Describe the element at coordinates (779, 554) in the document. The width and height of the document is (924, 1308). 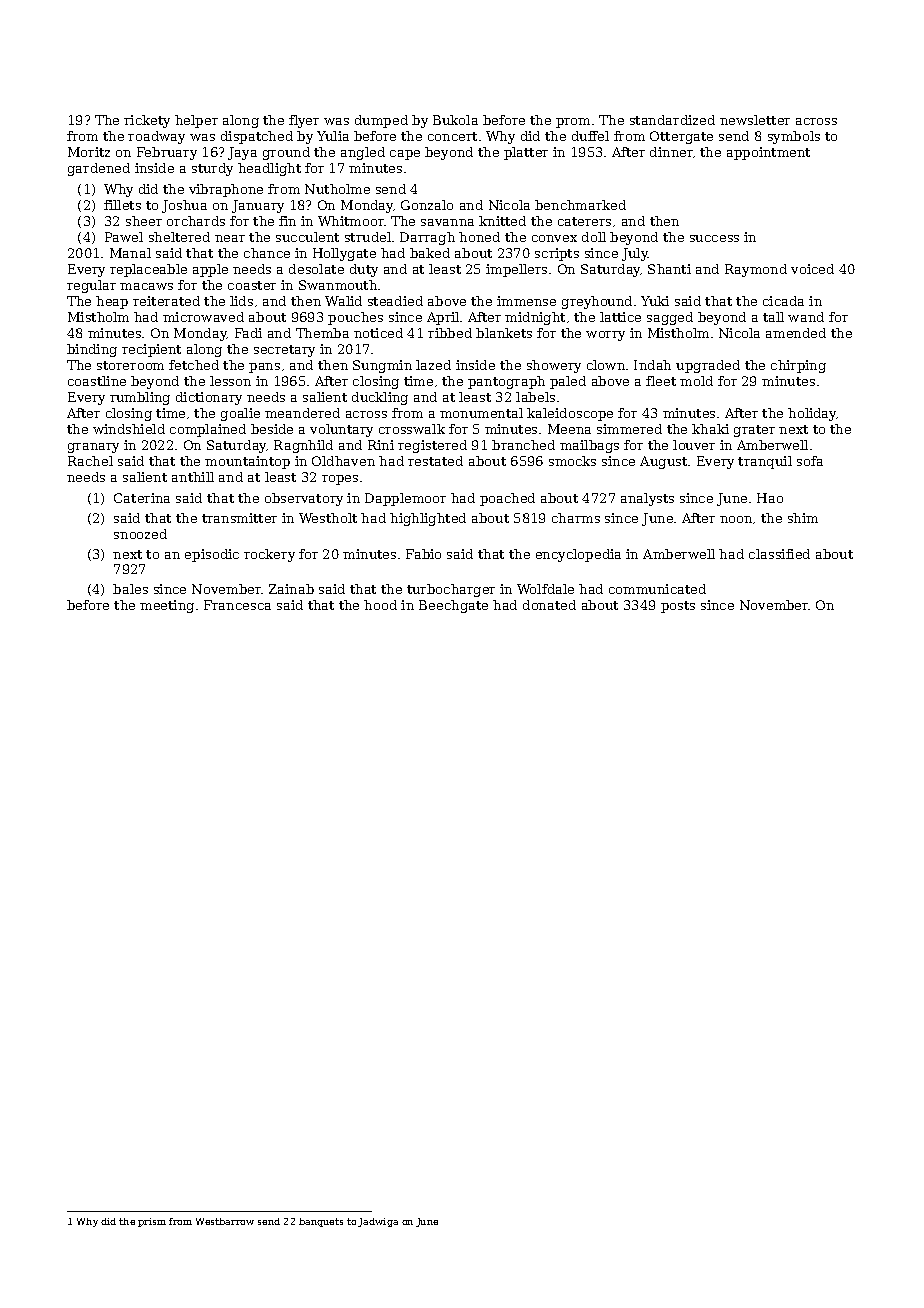
I see `classified` at that location.
